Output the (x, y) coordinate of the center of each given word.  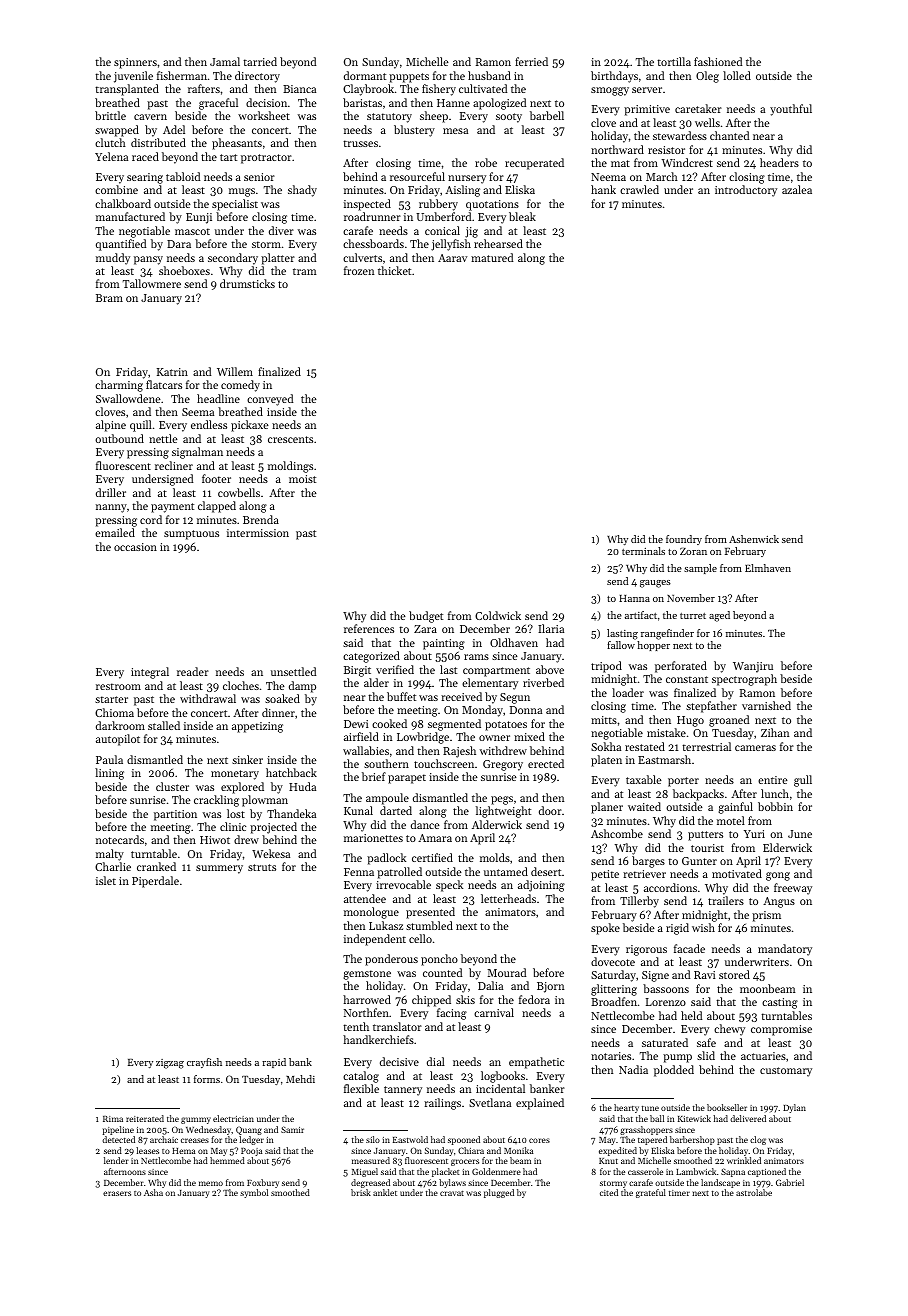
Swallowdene (128, 398)
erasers (117, 1193)
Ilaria (551, 628)
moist (302, 479)
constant (687, 679)
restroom (118, 686)
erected (546, 763)
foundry (684, 540)
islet (106, 880)
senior (259, 177)
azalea (797, 189)
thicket (394, 270)
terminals (643, 551)
